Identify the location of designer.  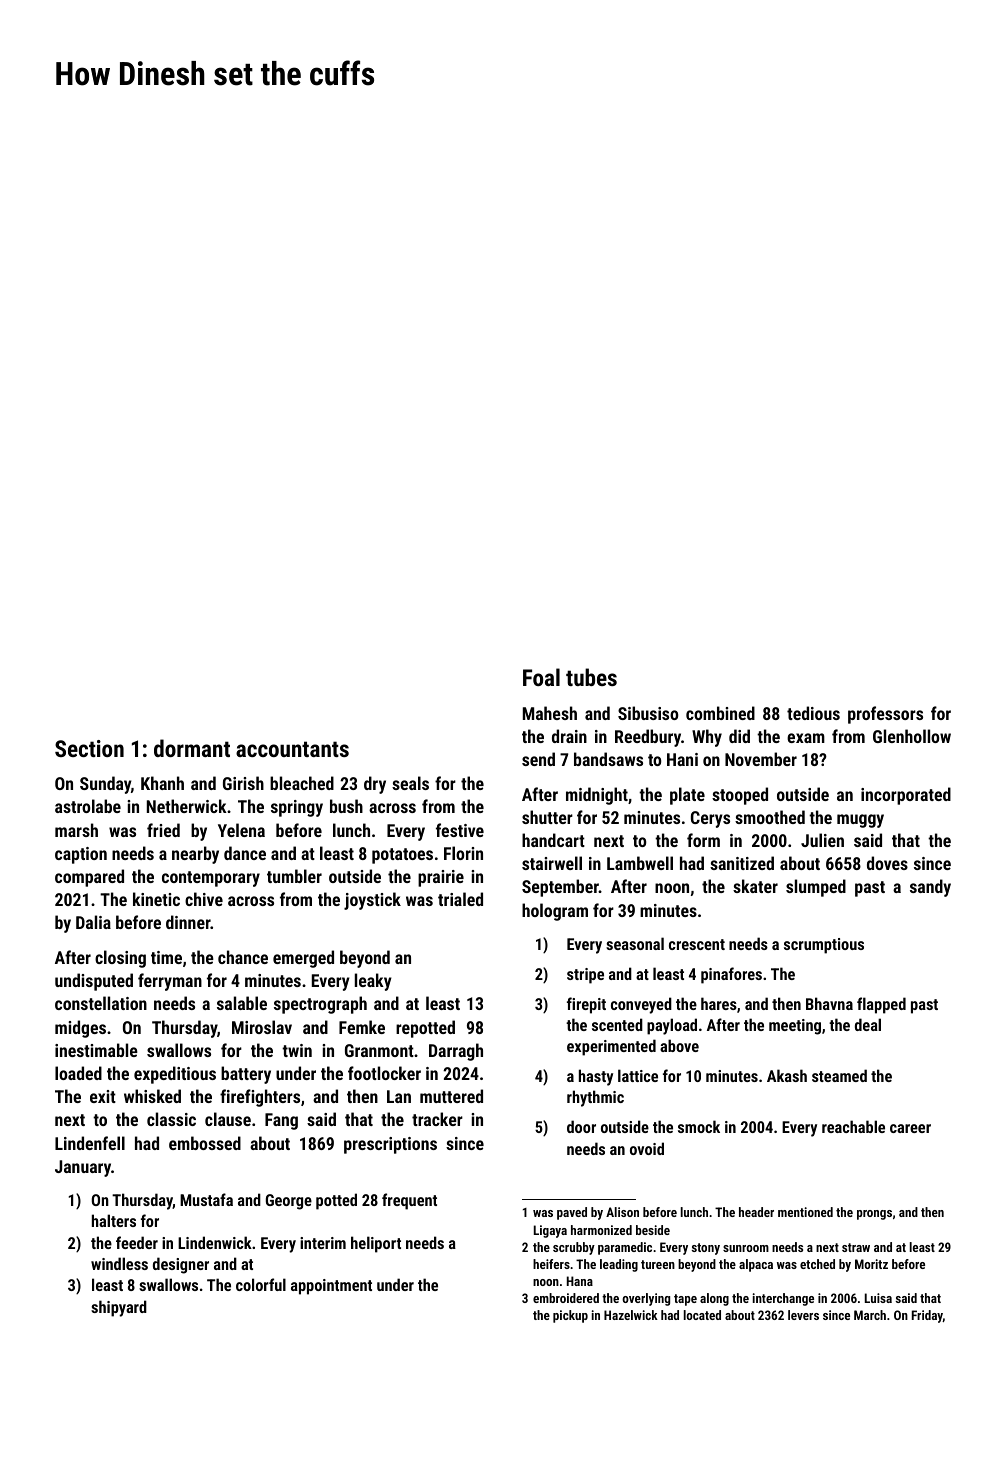
(181, 1265).
